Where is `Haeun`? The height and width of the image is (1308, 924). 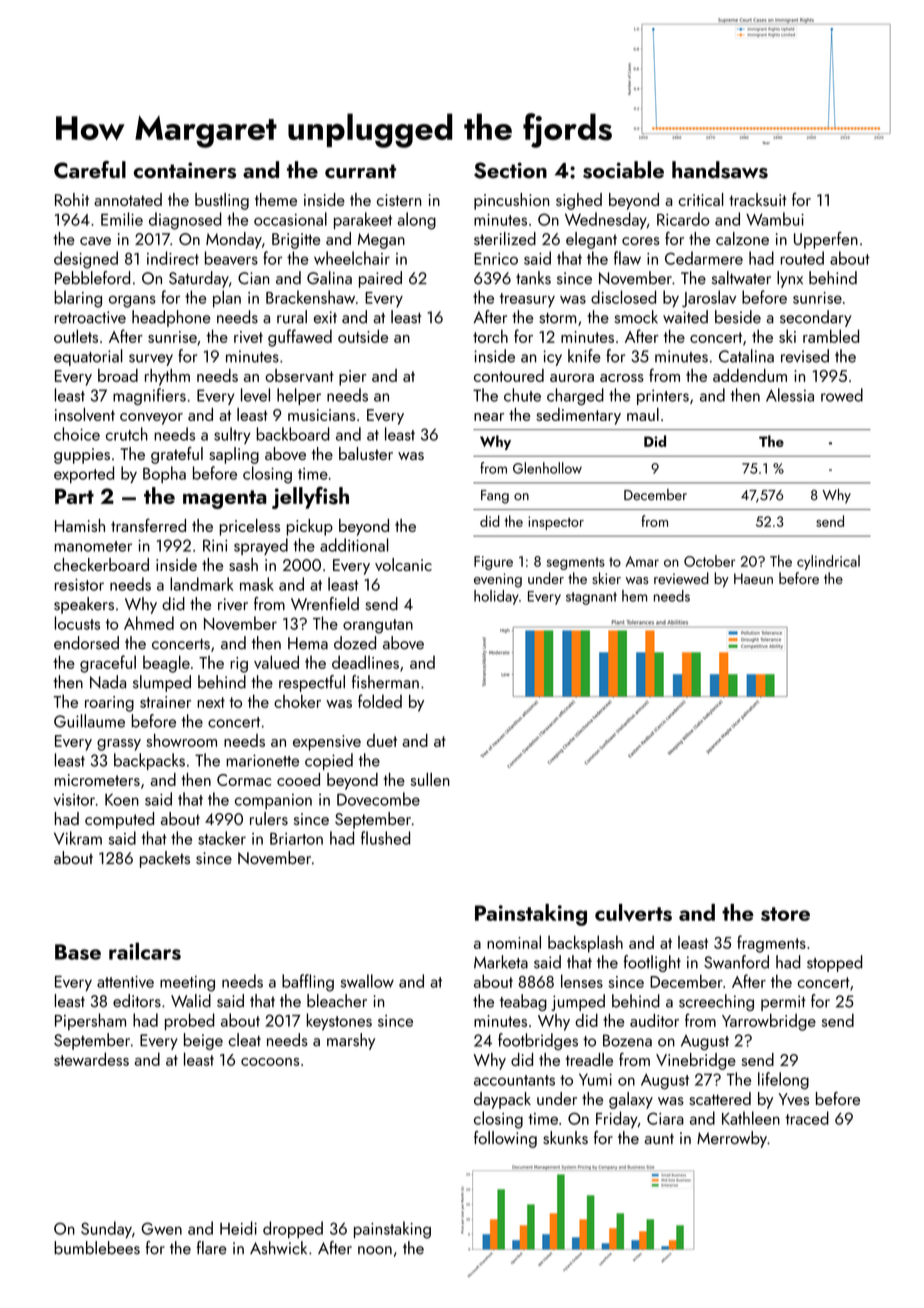
Haeun is located at coordinates (753, 578).
